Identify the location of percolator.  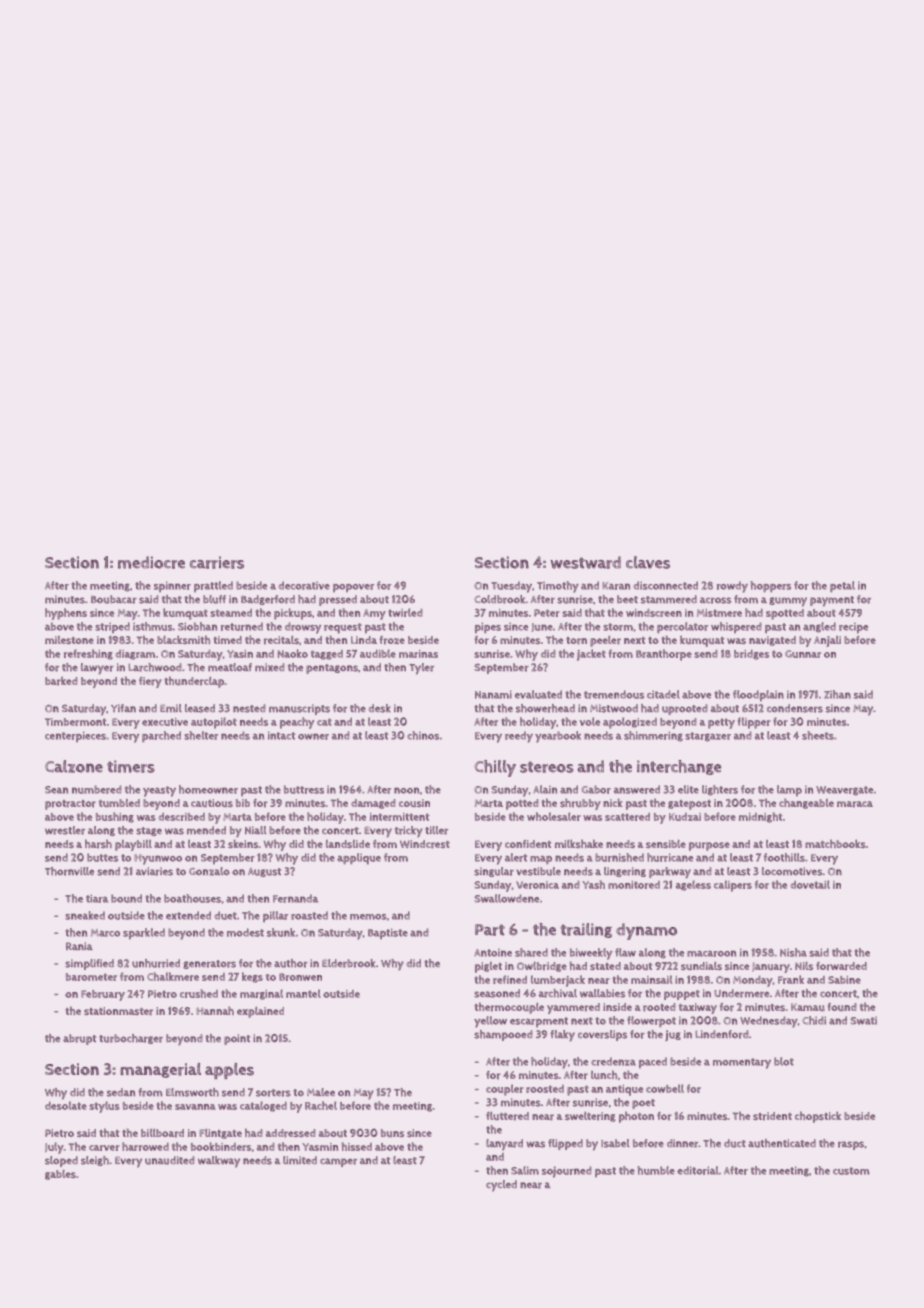
(682, 627).
